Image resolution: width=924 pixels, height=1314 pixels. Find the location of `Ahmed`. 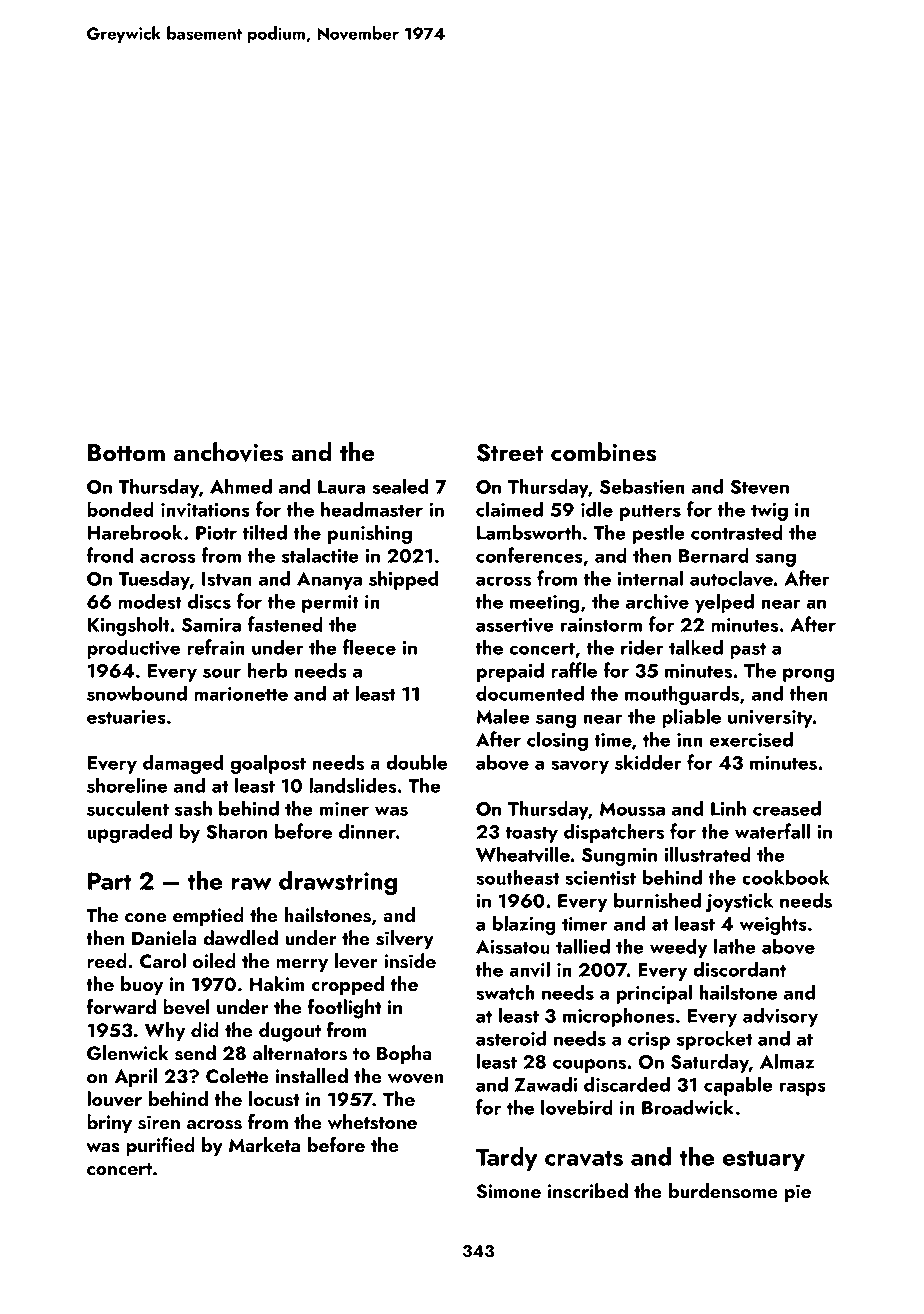

Ahmed is located at coordinates (241, 486).
